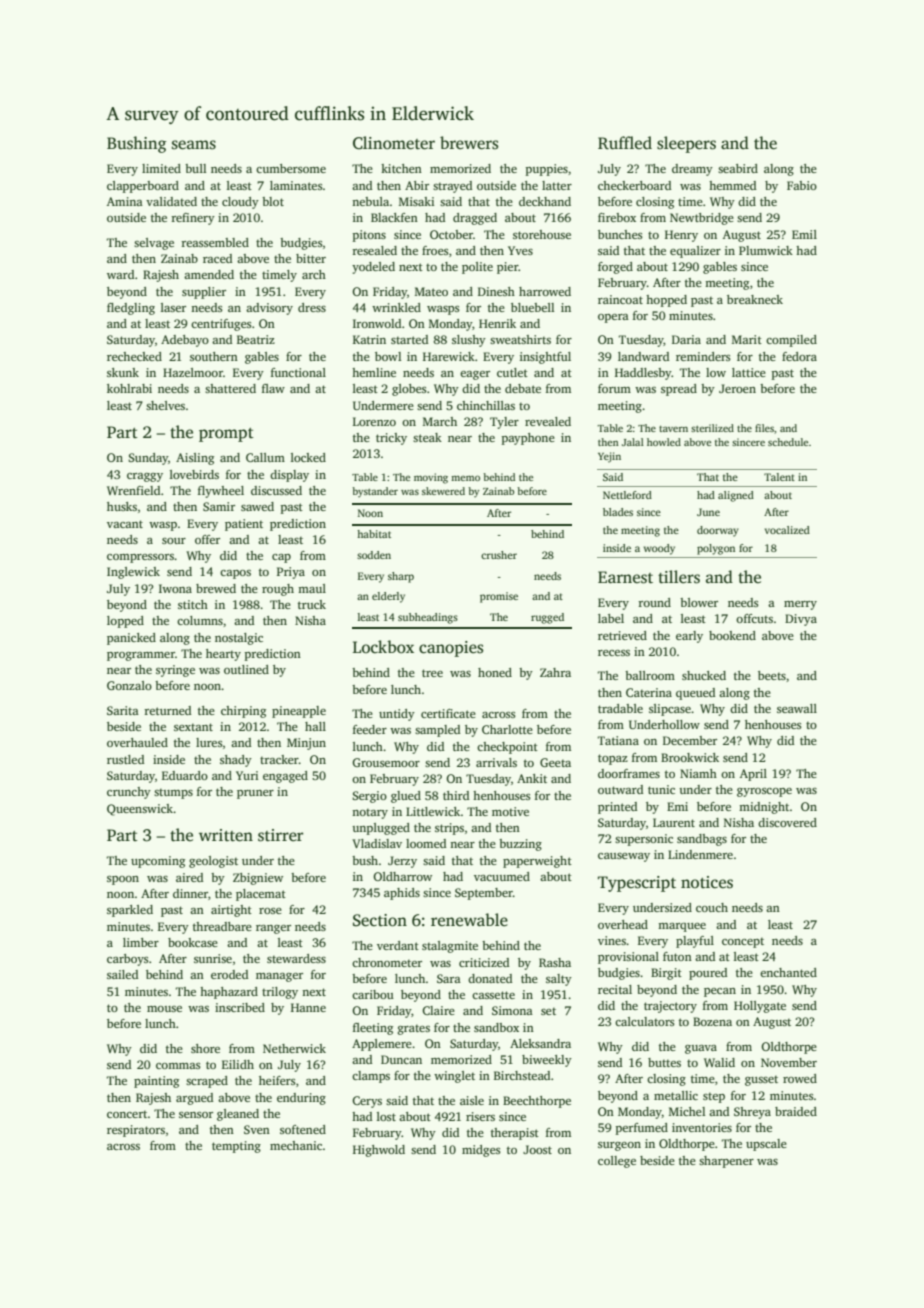 This screenshot has height=1308, width=924. Describe the element at coordinates (194, 145) in the screenshot. I see `seams` at that location.
